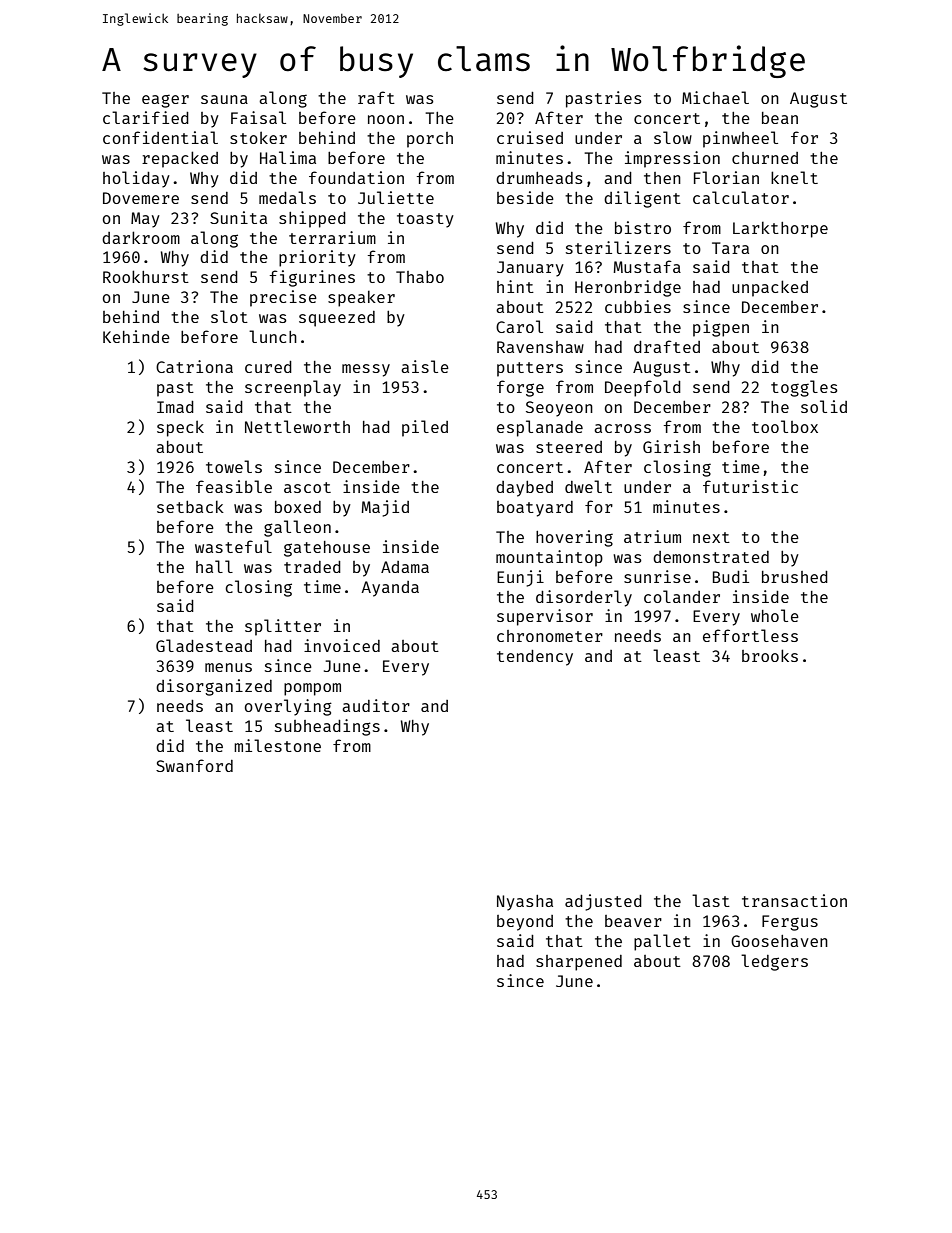  What do you see at coordinates (780, 118) in the document?
I see `bean` at bounding box center [780, 118].
